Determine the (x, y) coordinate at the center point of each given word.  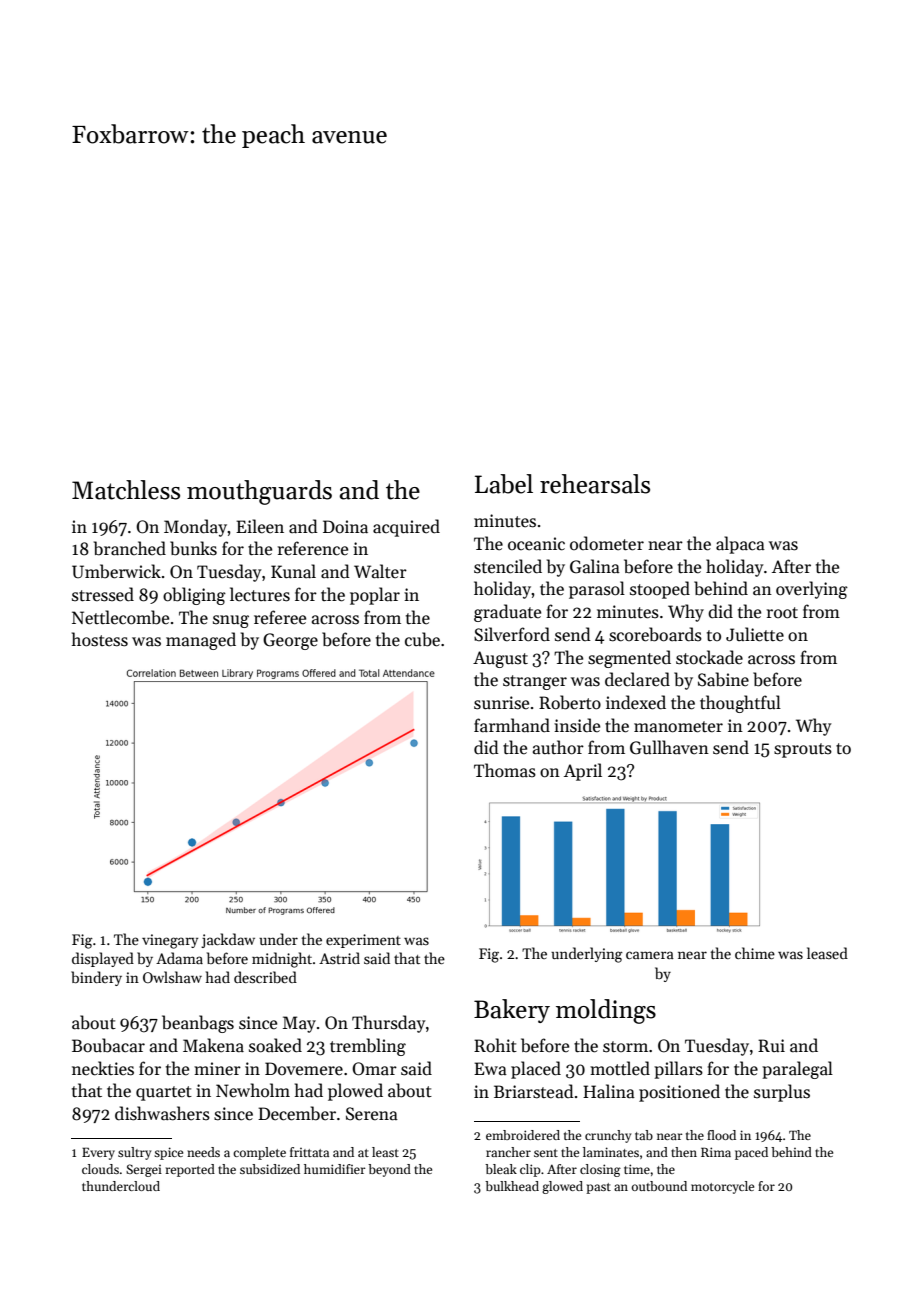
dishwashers (162, 1113)
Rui (771, 1045)
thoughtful (740, 704)
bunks (193, 548)
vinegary (170, 941)
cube (422, 639)
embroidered (523, 1135)
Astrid (339, 958)
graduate (507, 613)
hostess (100, 639)
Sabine (723, 679)
